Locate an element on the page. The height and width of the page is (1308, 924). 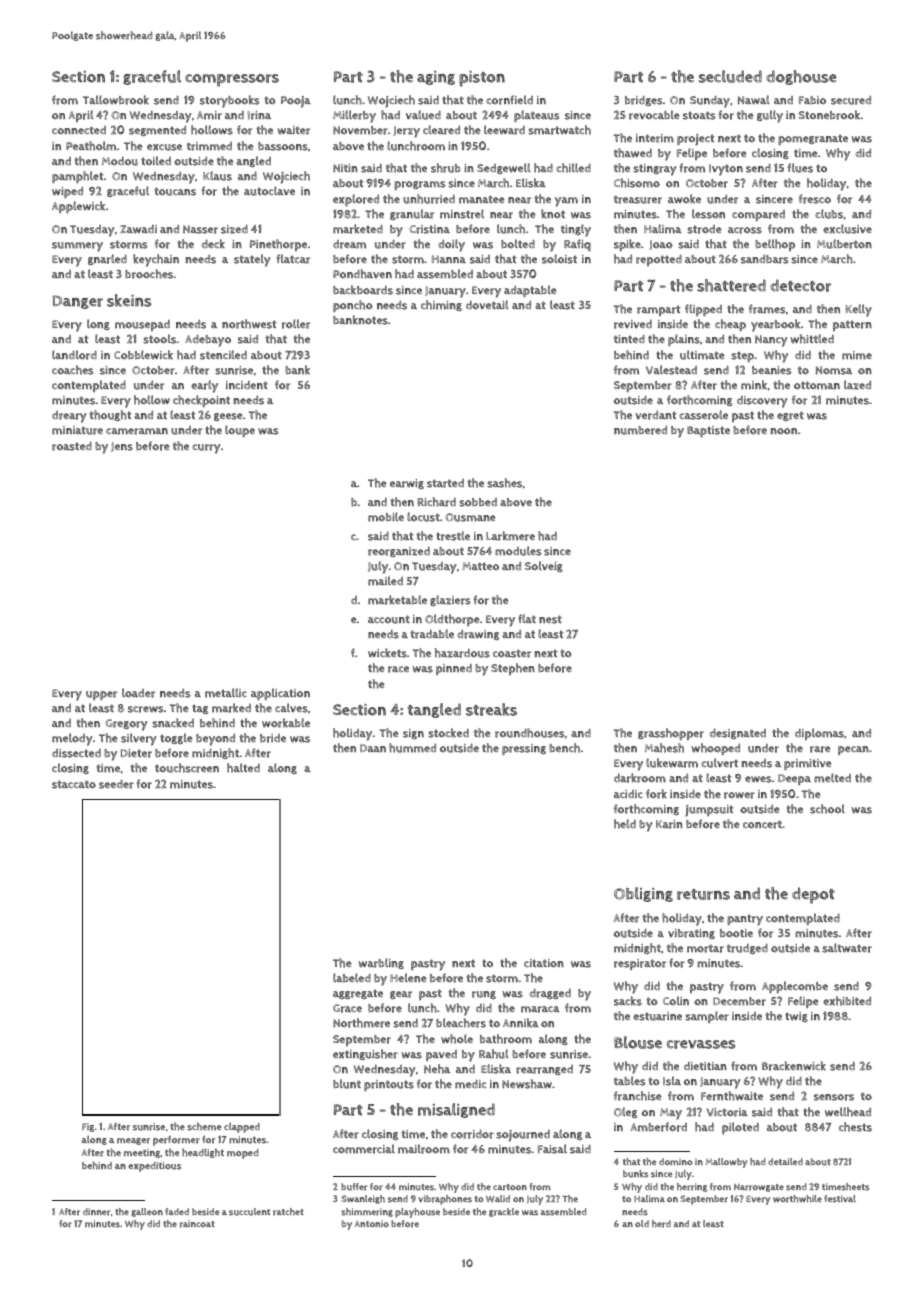
seeder is located at coordinates (116, 784).
